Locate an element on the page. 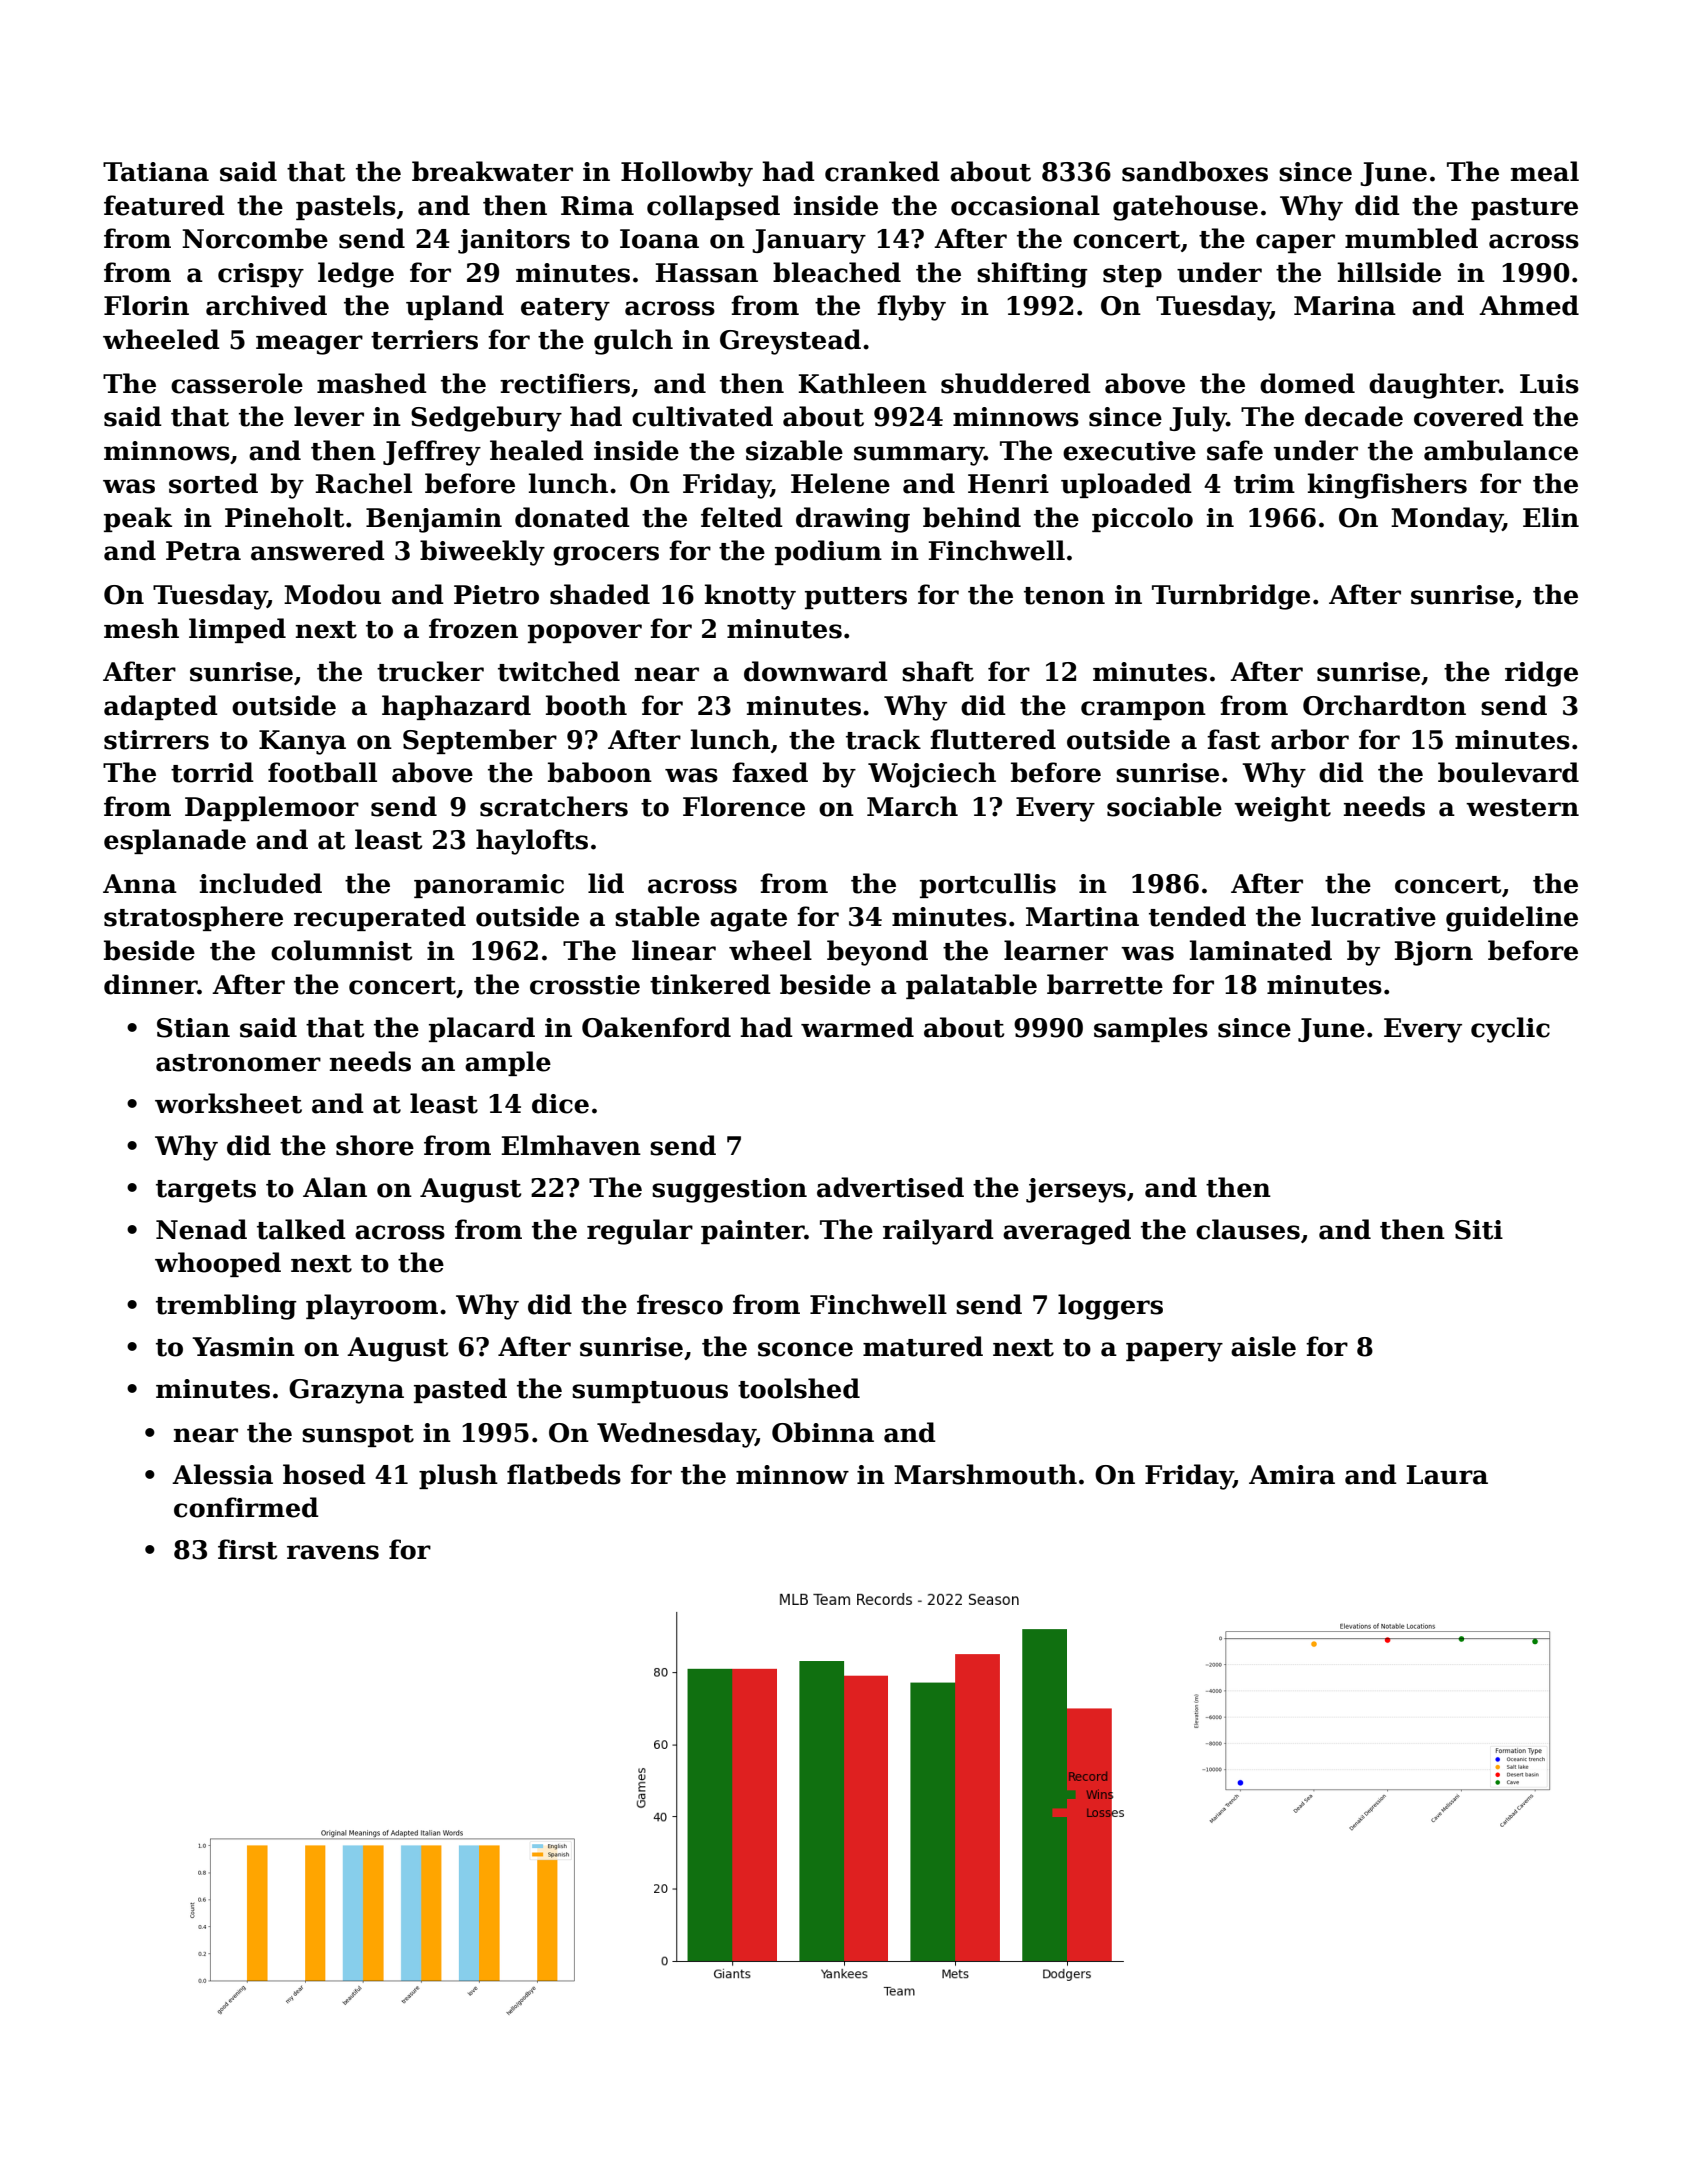 The height and width of the document is (2178, 1683). Amira is located at coordinates (1292, 1475).
